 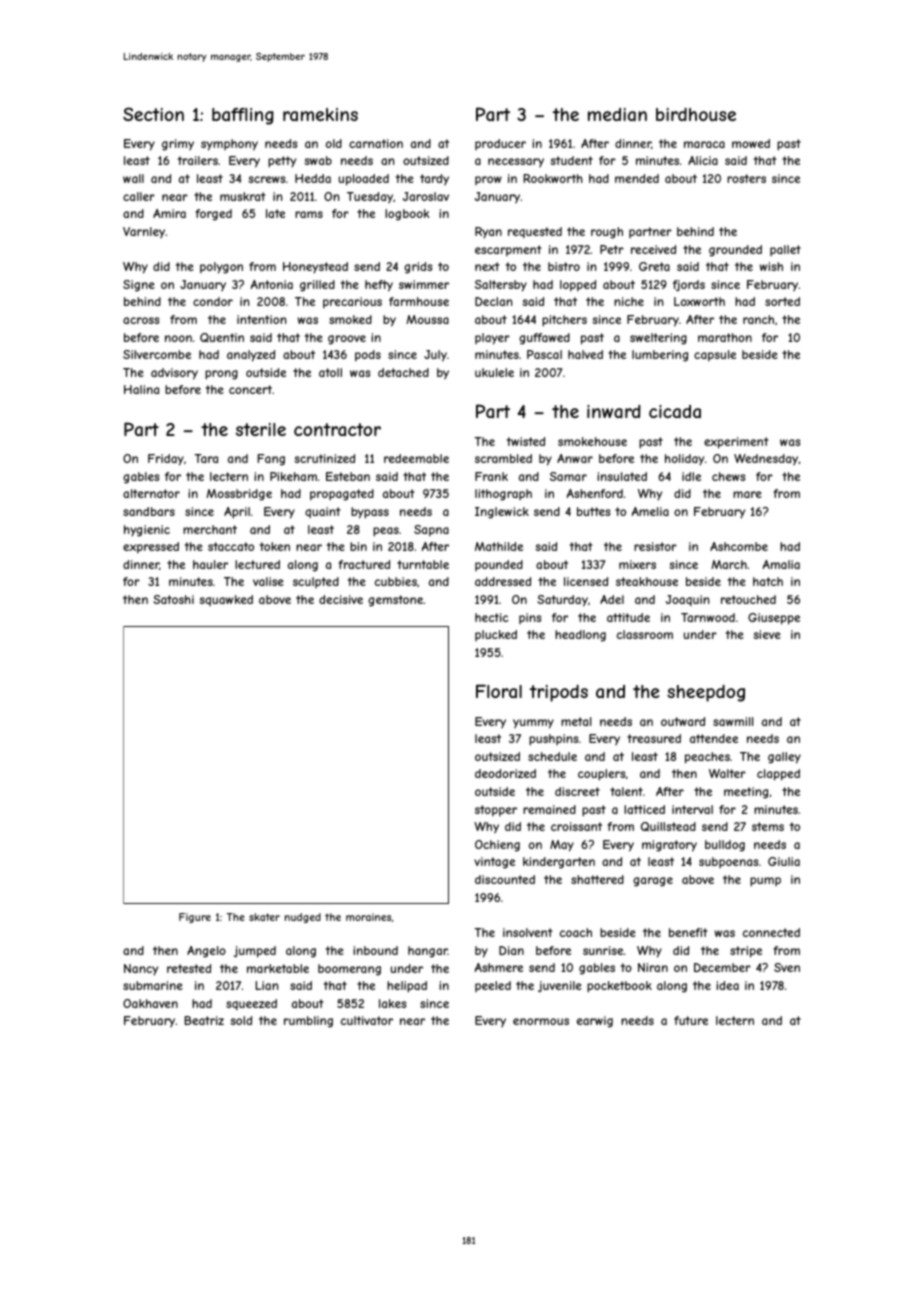 What do you see at coordinates (173, 599) in the screenshot?
I see `Satoshi` at bounding box center [173, 599].
